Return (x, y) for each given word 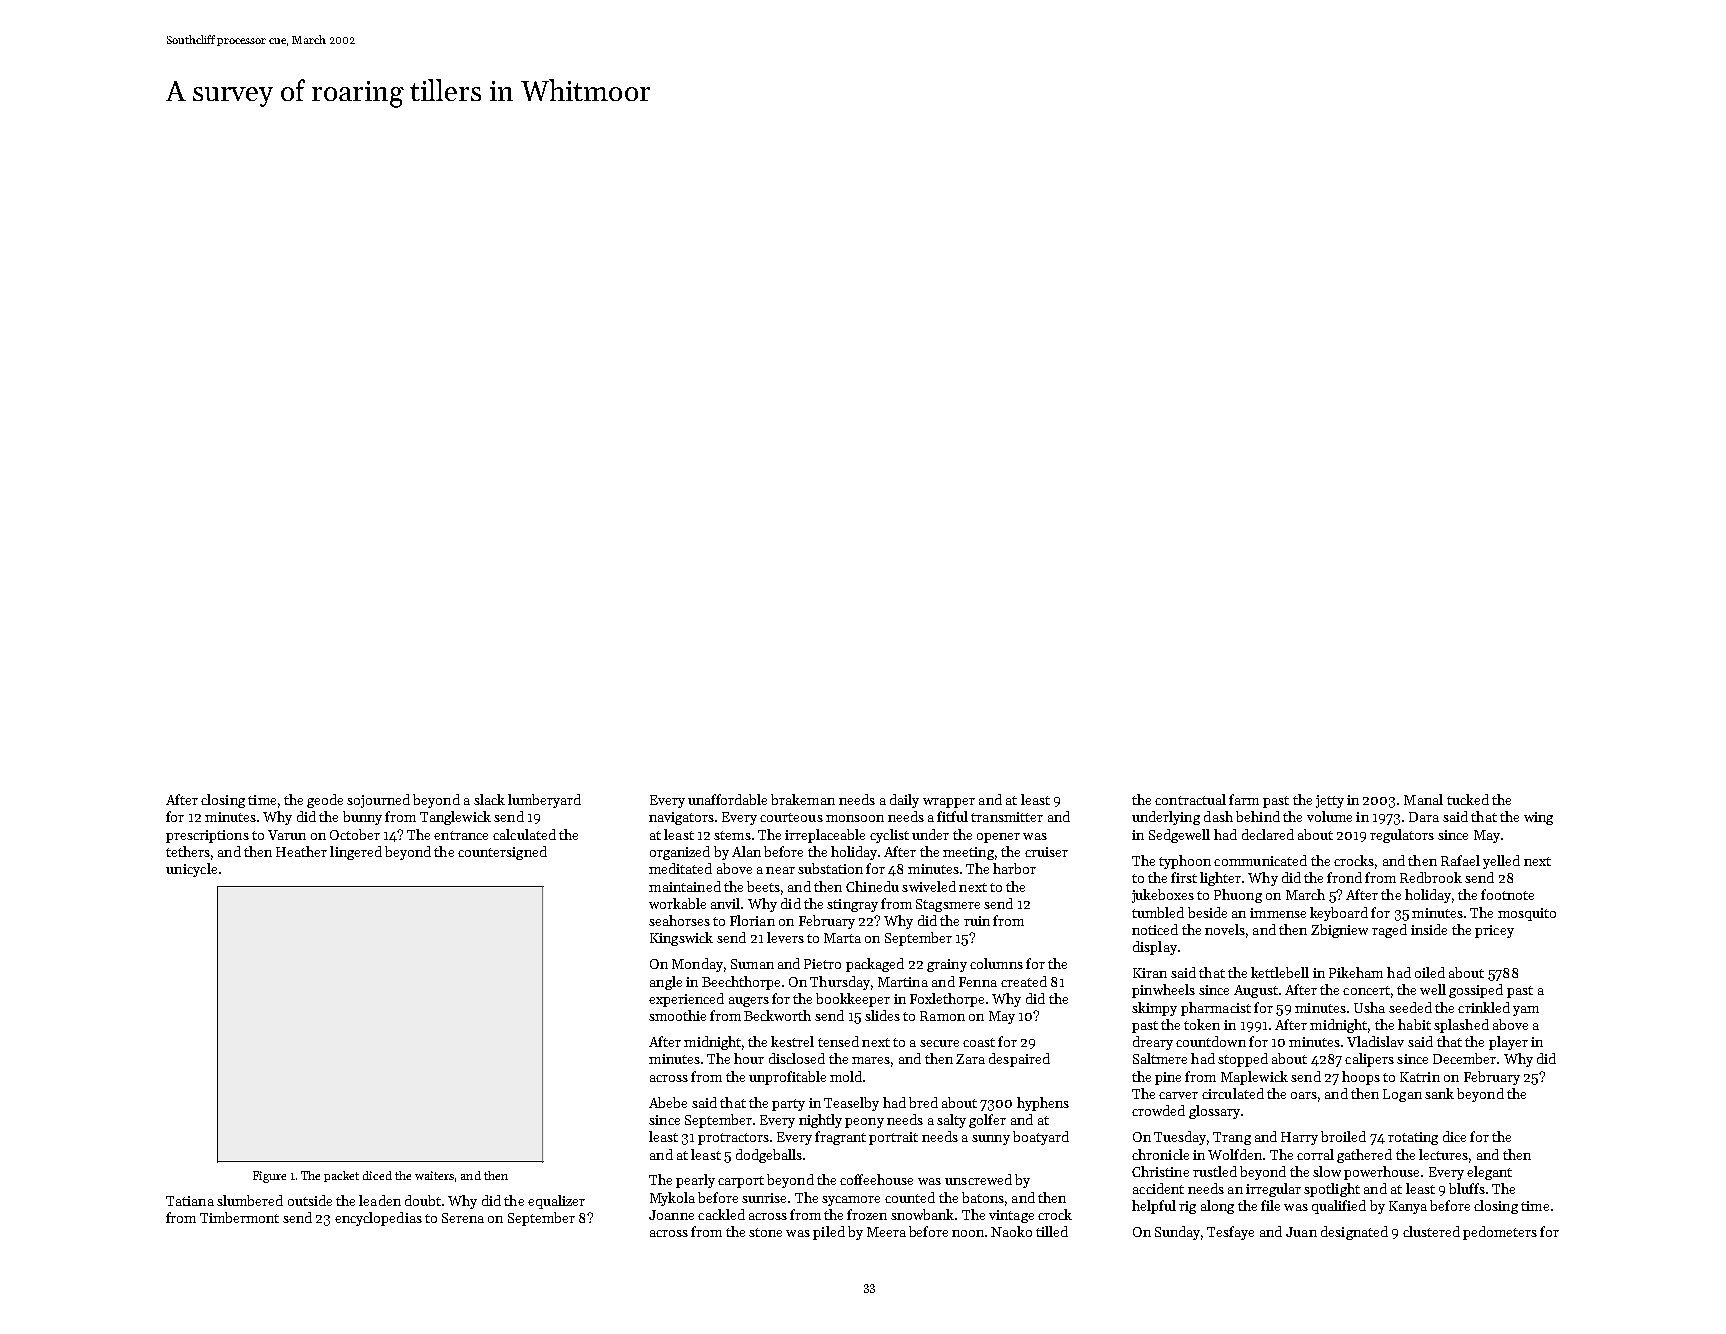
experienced (686, 1000)
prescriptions (207, 836)
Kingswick (681, 939)
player (1508, 1043)
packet (341, 1176)
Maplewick (1254, 1078)
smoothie (677, 1015)
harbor (1014, 868)
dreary (1153, 1043)
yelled (1501, 862)
